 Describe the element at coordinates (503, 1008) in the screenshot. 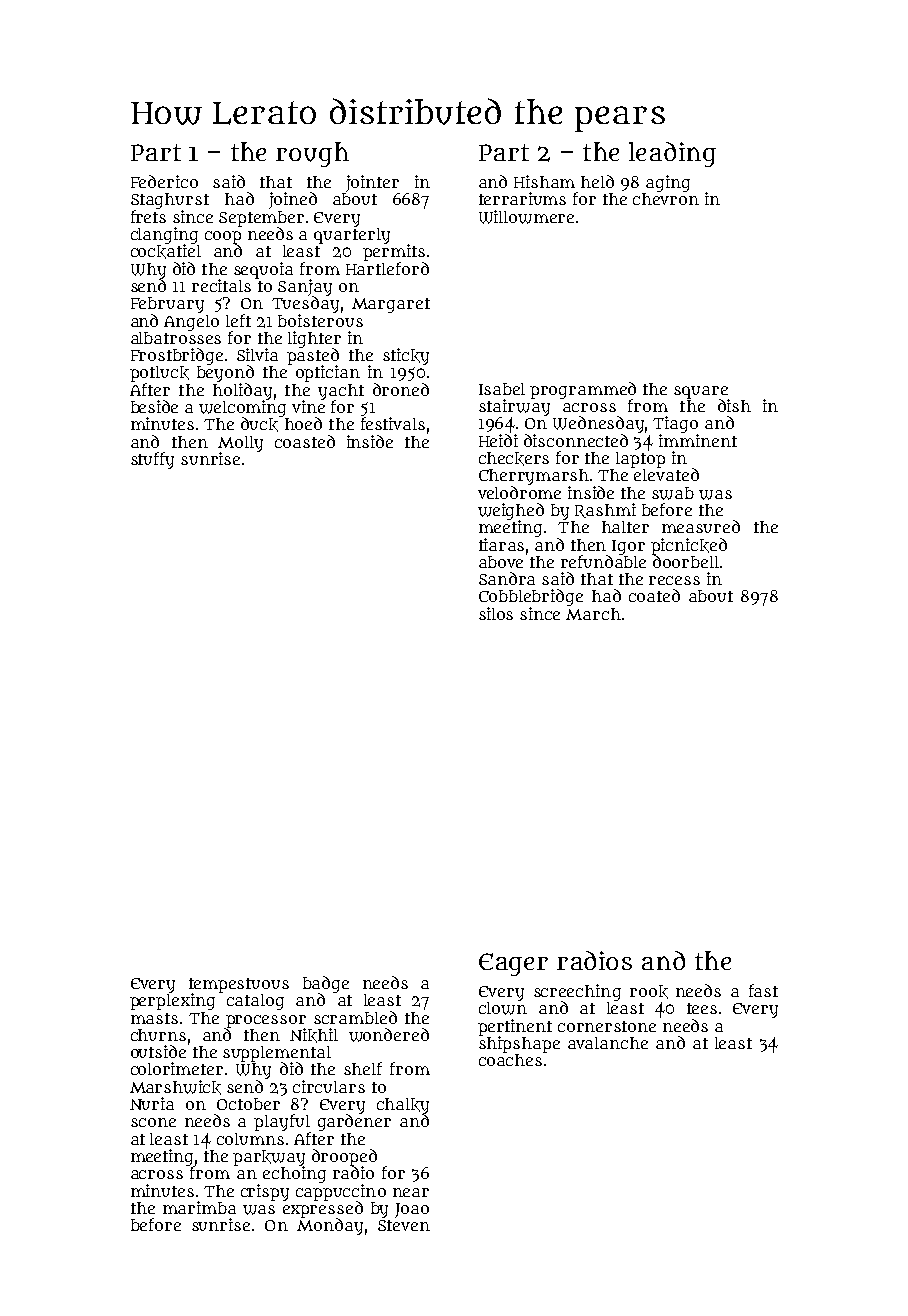

I see `clown` at that location.
